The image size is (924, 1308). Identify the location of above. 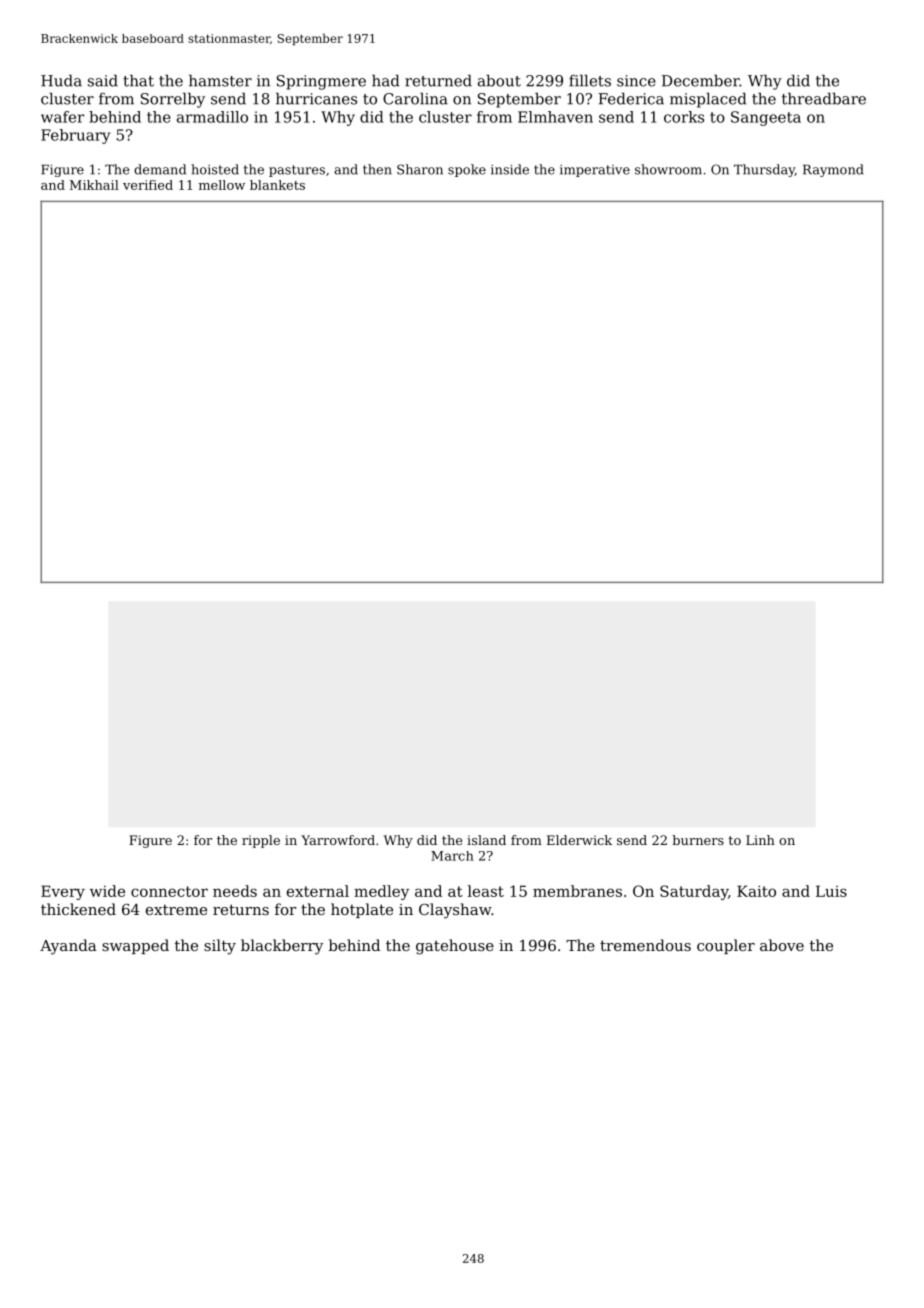
(782, 945).
